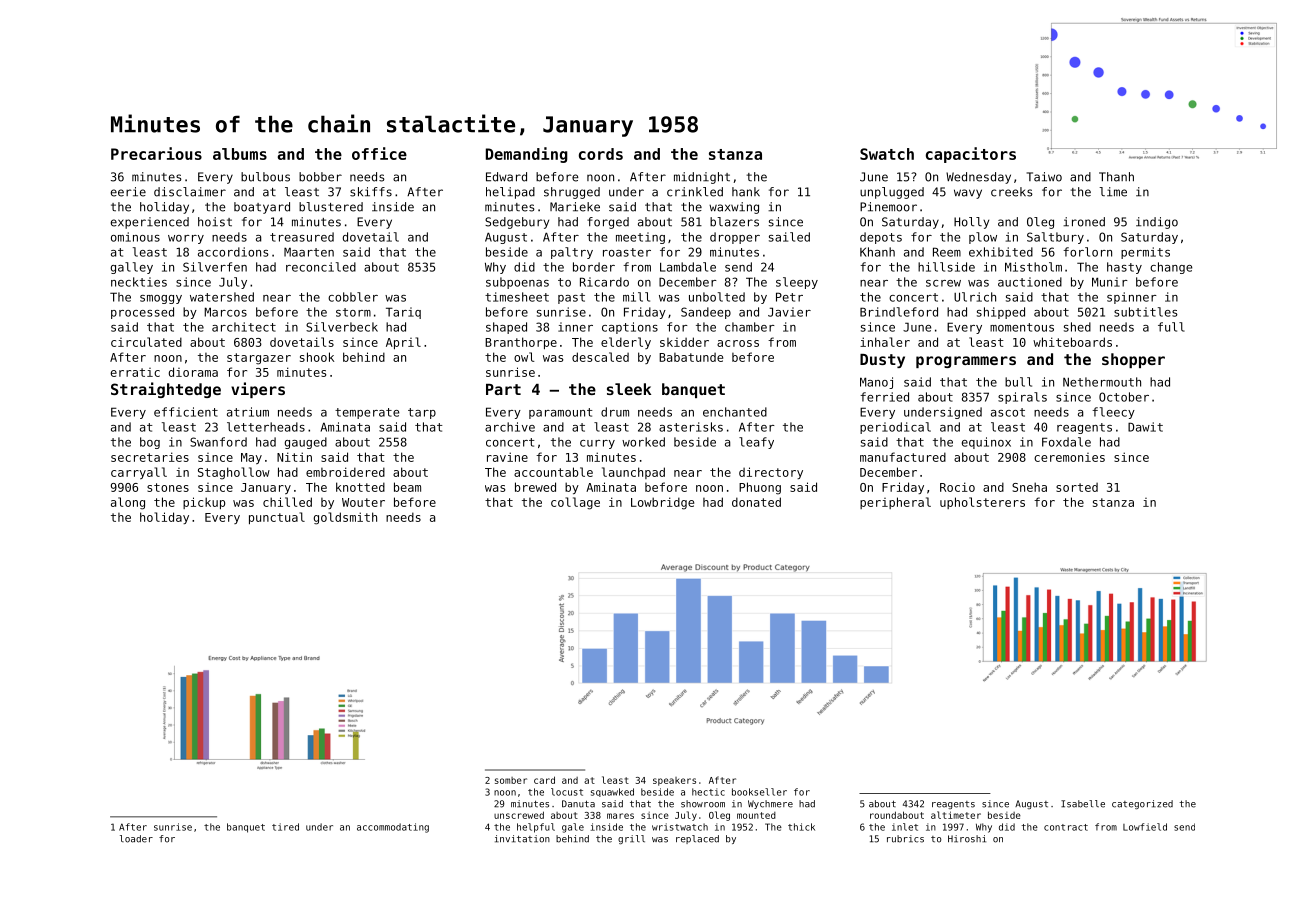 This page has height=924, width=1308. Describe the element at coordinates (317, 357) in the page. I see `shook` at that location.
